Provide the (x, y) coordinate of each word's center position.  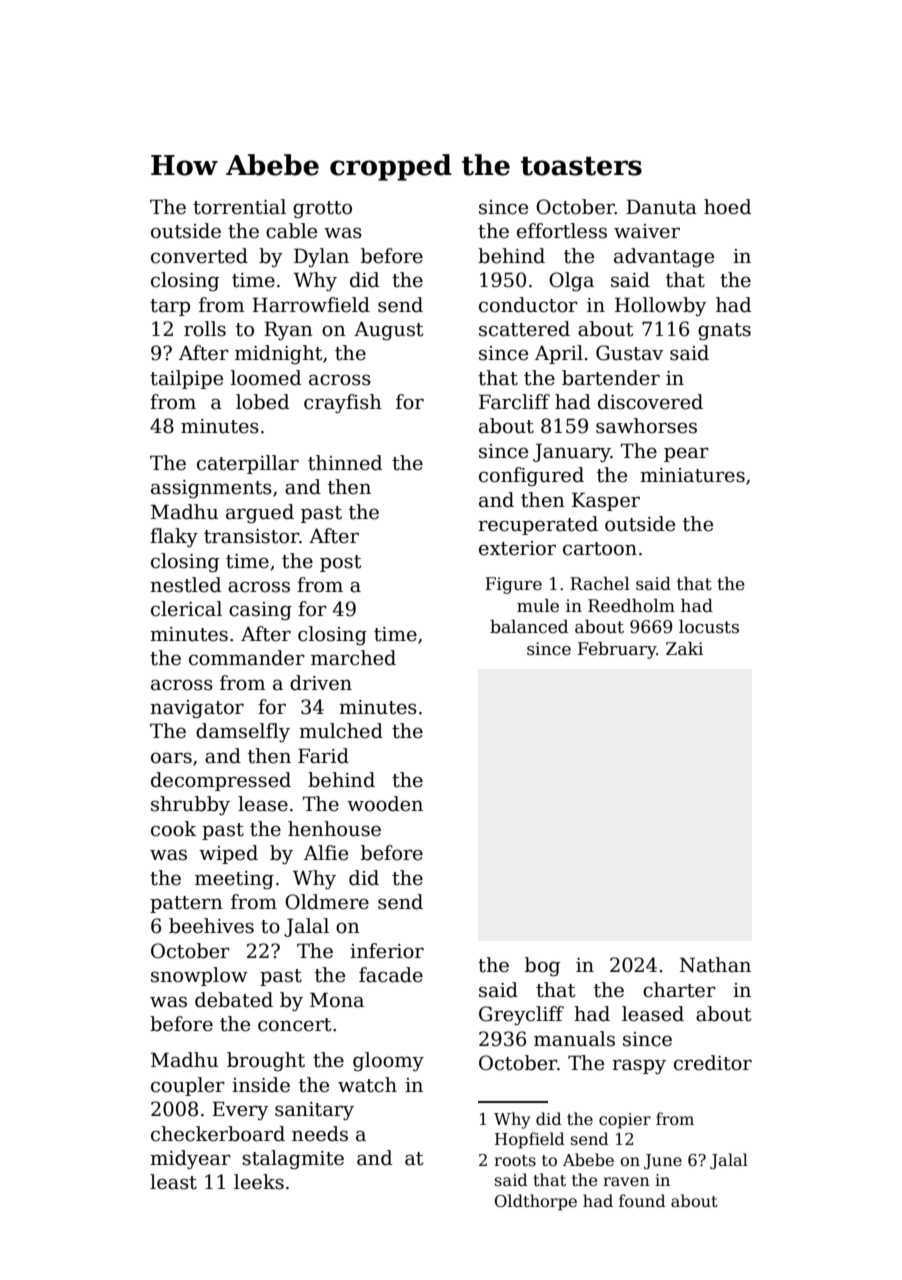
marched (353, 658)
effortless (562, 231)
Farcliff (514, 402)
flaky (174, 537)
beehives (211, 926)
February (617, 650)
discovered (650, 402)
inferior (387, 951)
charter (679, 990)
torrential (239, 207)
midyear (190, 1159)
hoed (727, 207)
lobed (262, 402)
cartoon (600, 549)
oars (171, 758)
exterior (517, 548)
